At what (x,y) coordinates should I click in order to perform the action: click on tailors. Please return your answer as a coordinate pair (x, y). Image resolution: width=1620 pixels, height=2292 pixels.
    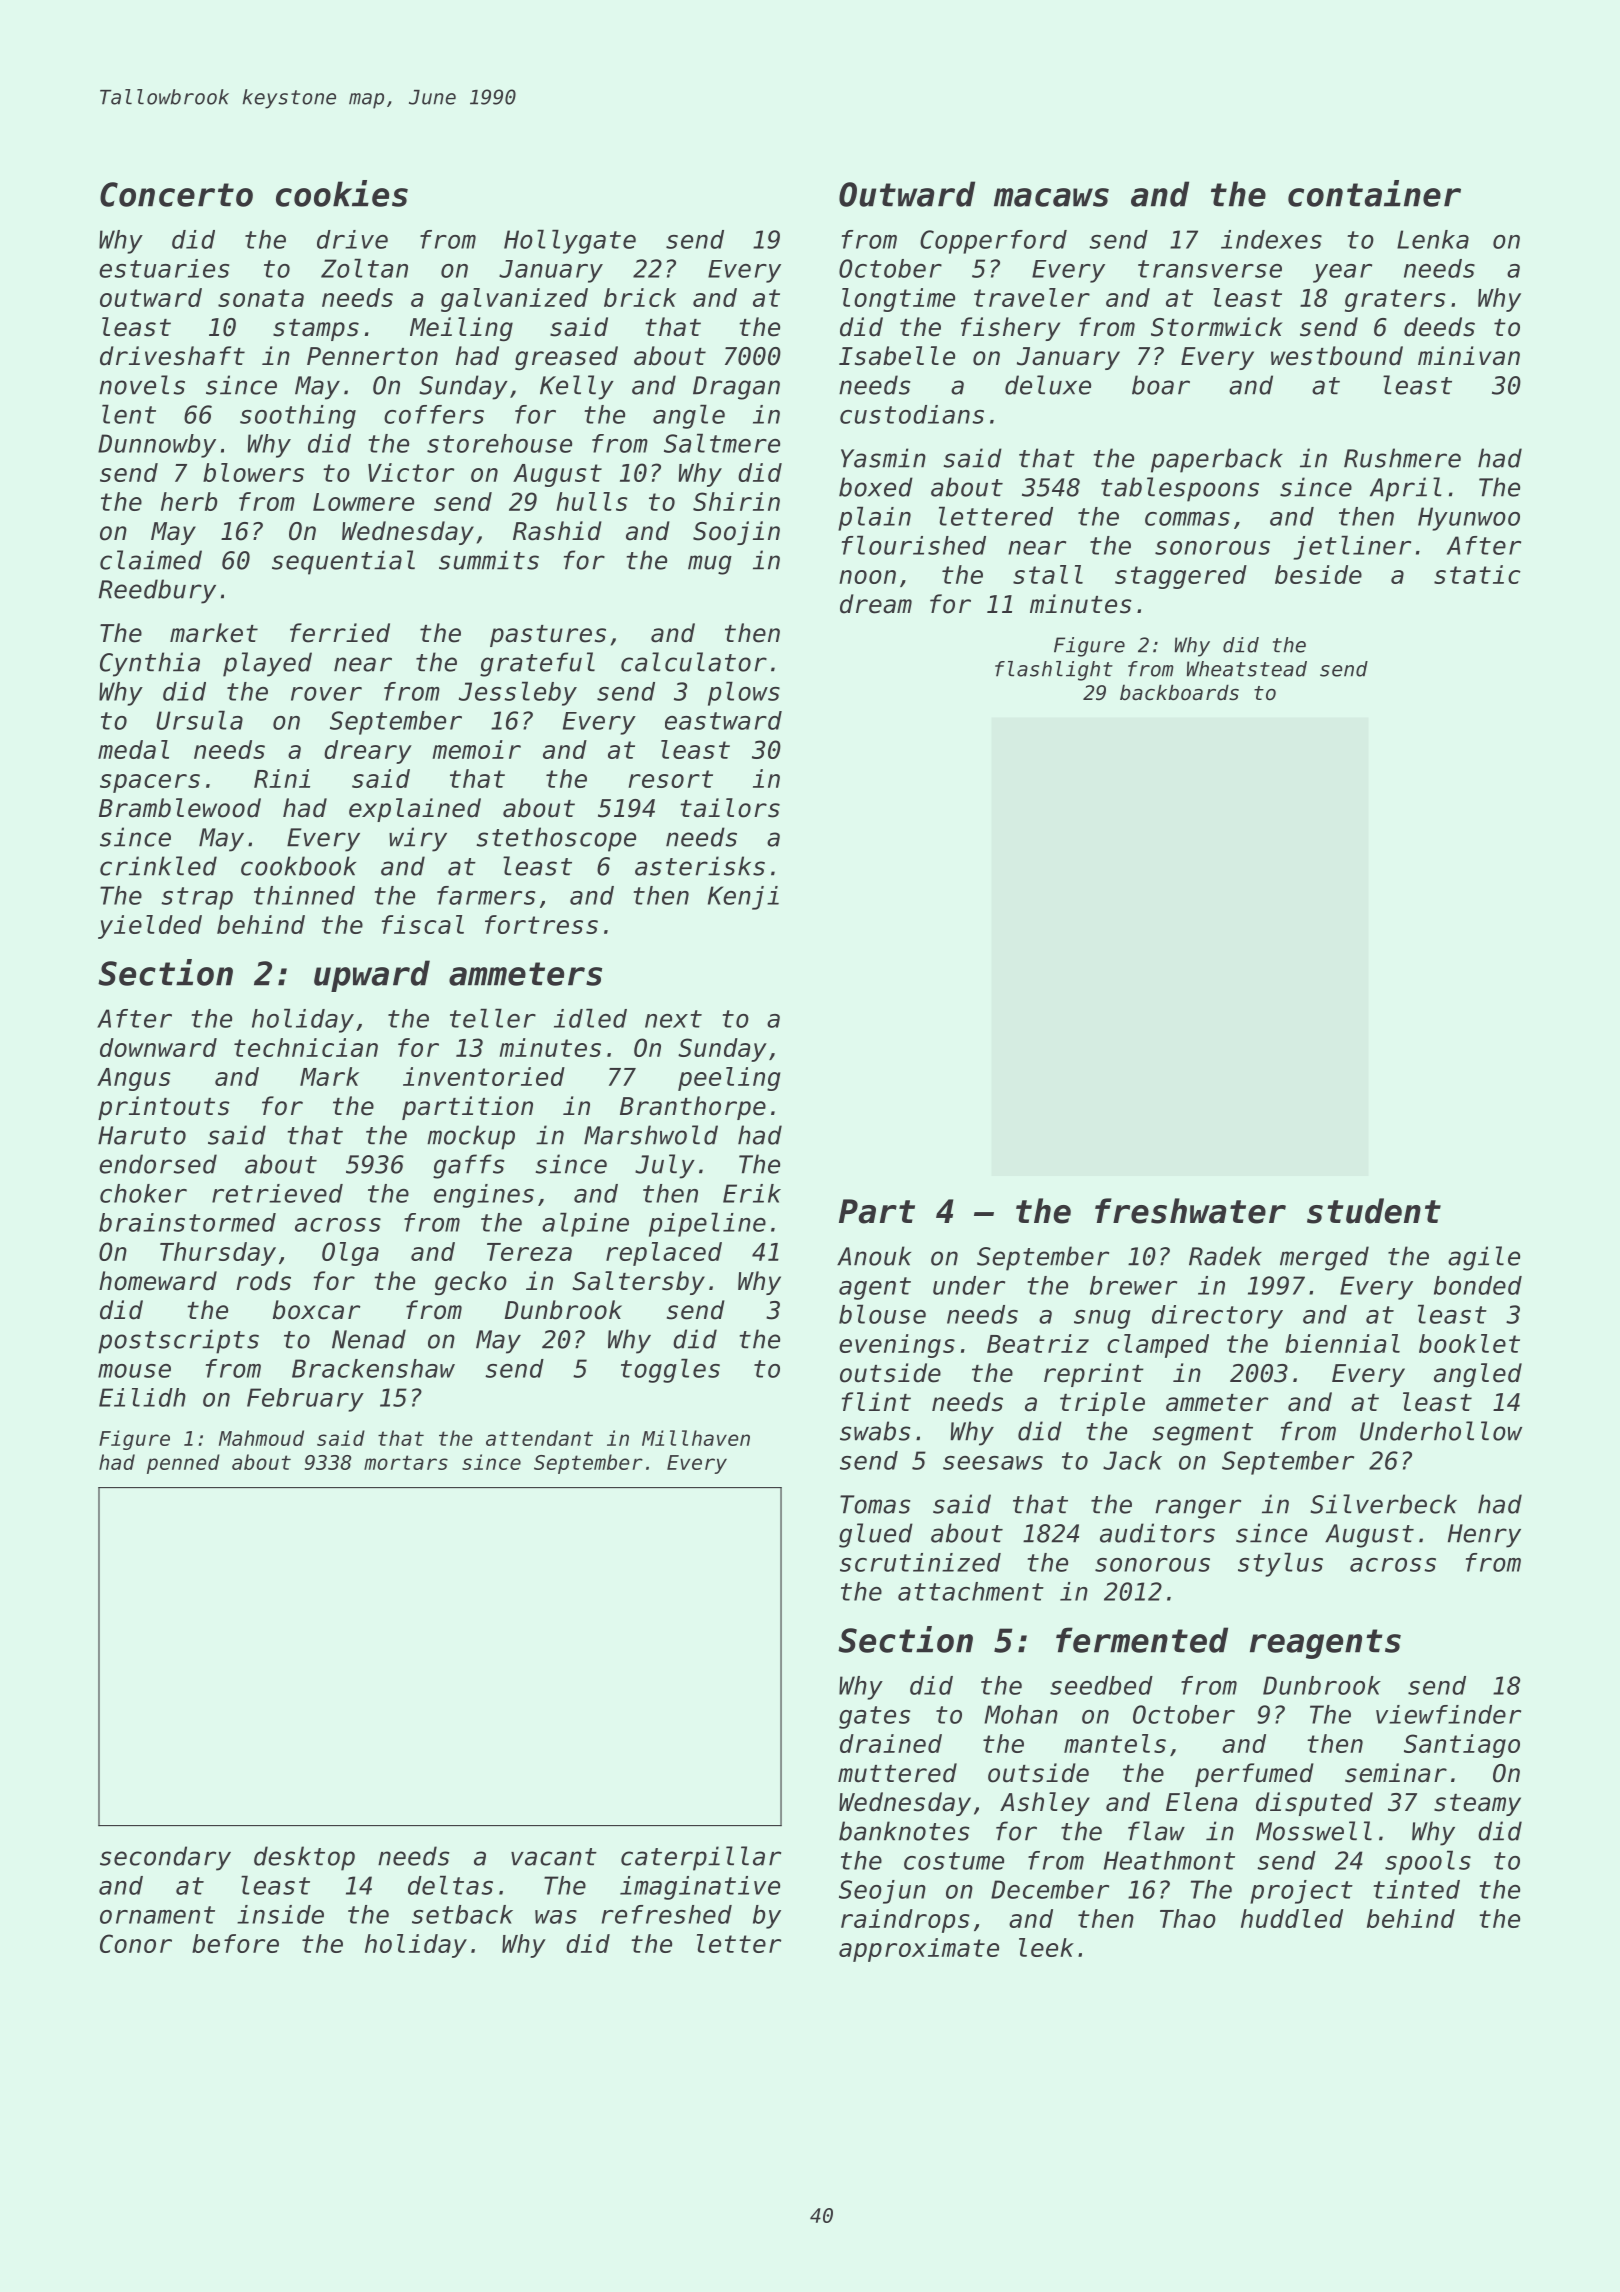
    Looking at the image, I should click on (730, 808).
